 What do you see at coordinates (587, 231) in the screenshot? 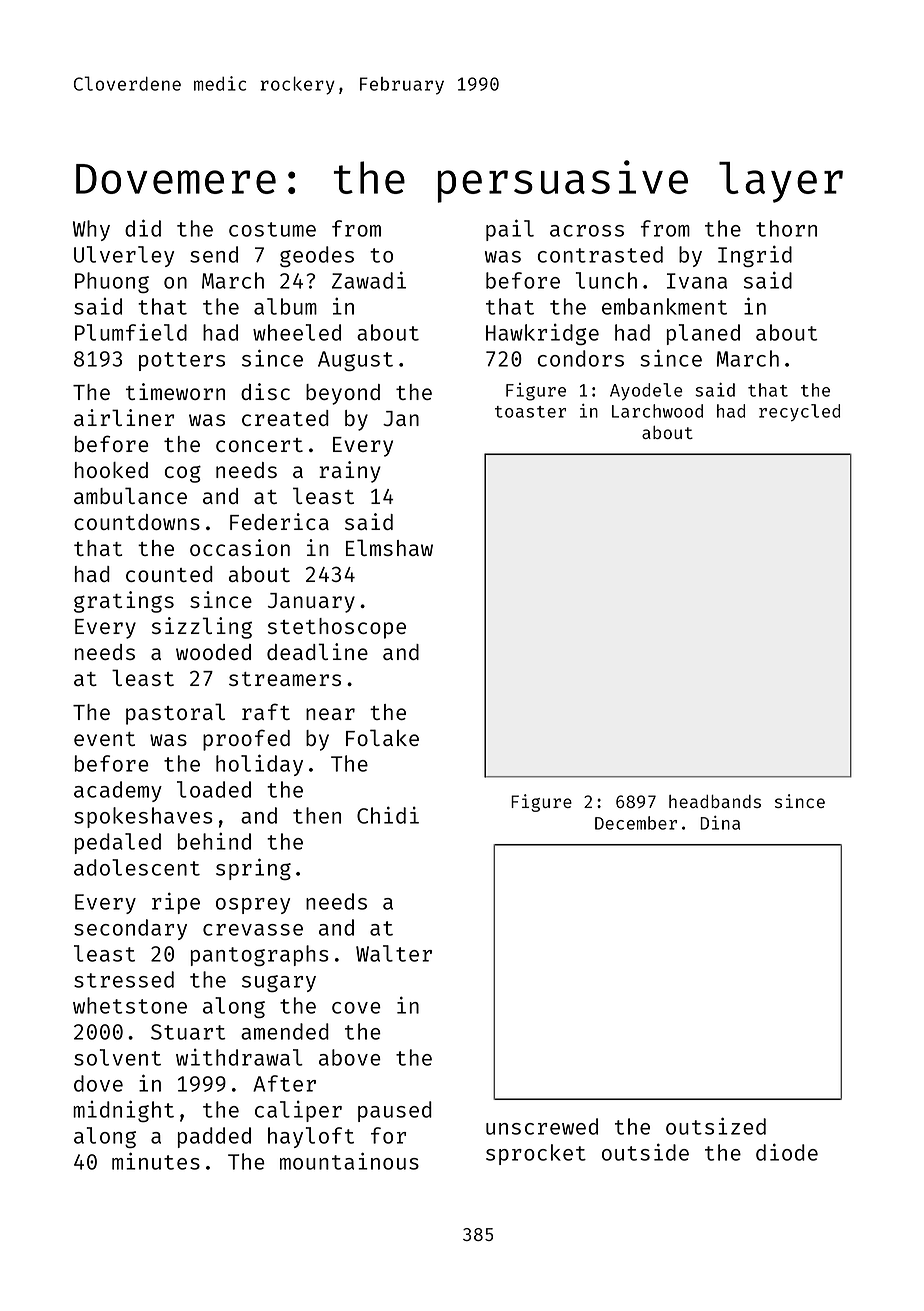
I see `across` at bounding box center [587, 231].
